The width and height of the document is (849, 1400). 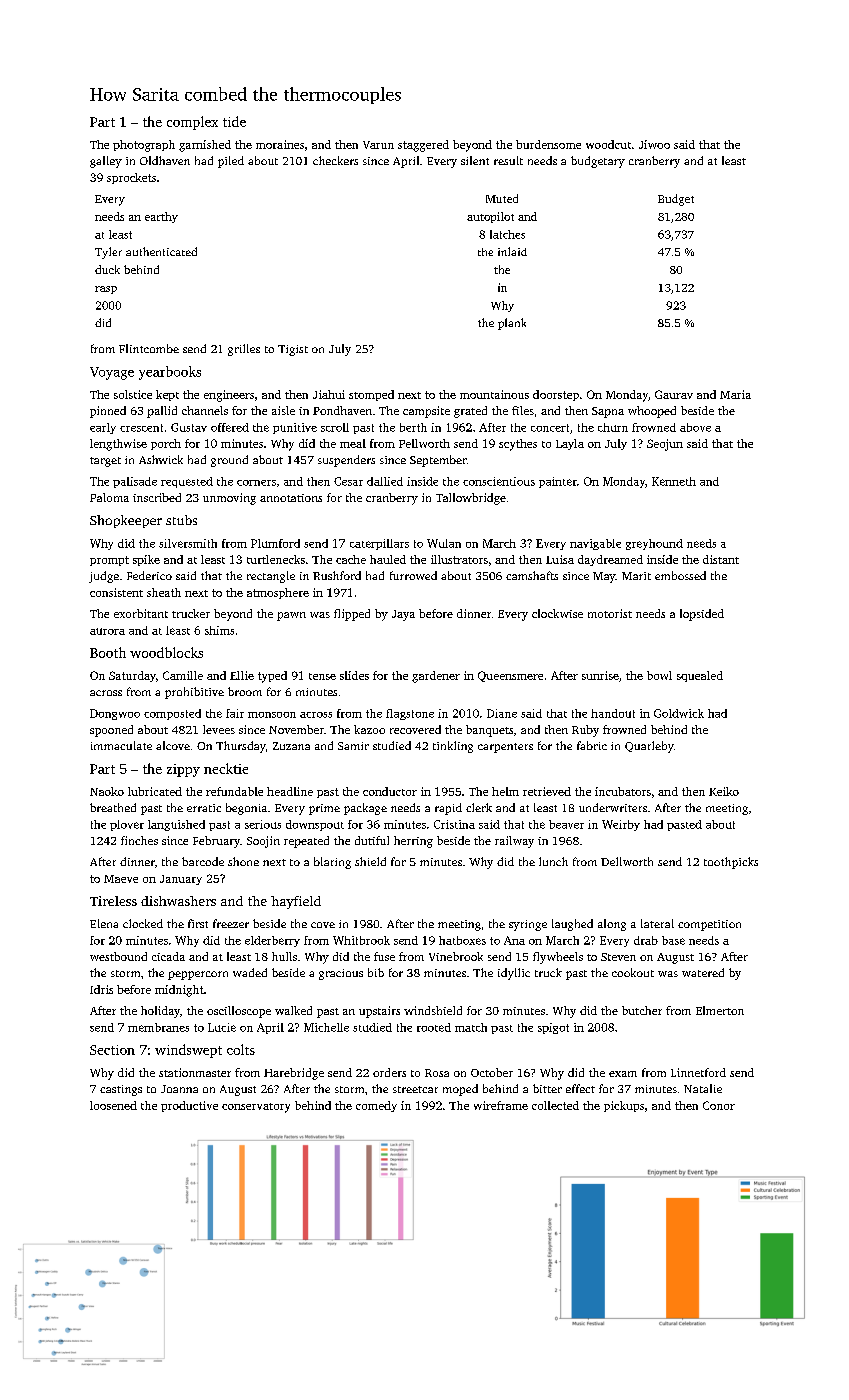 I want to click on Natalie, so click(x=703, y=1088).
